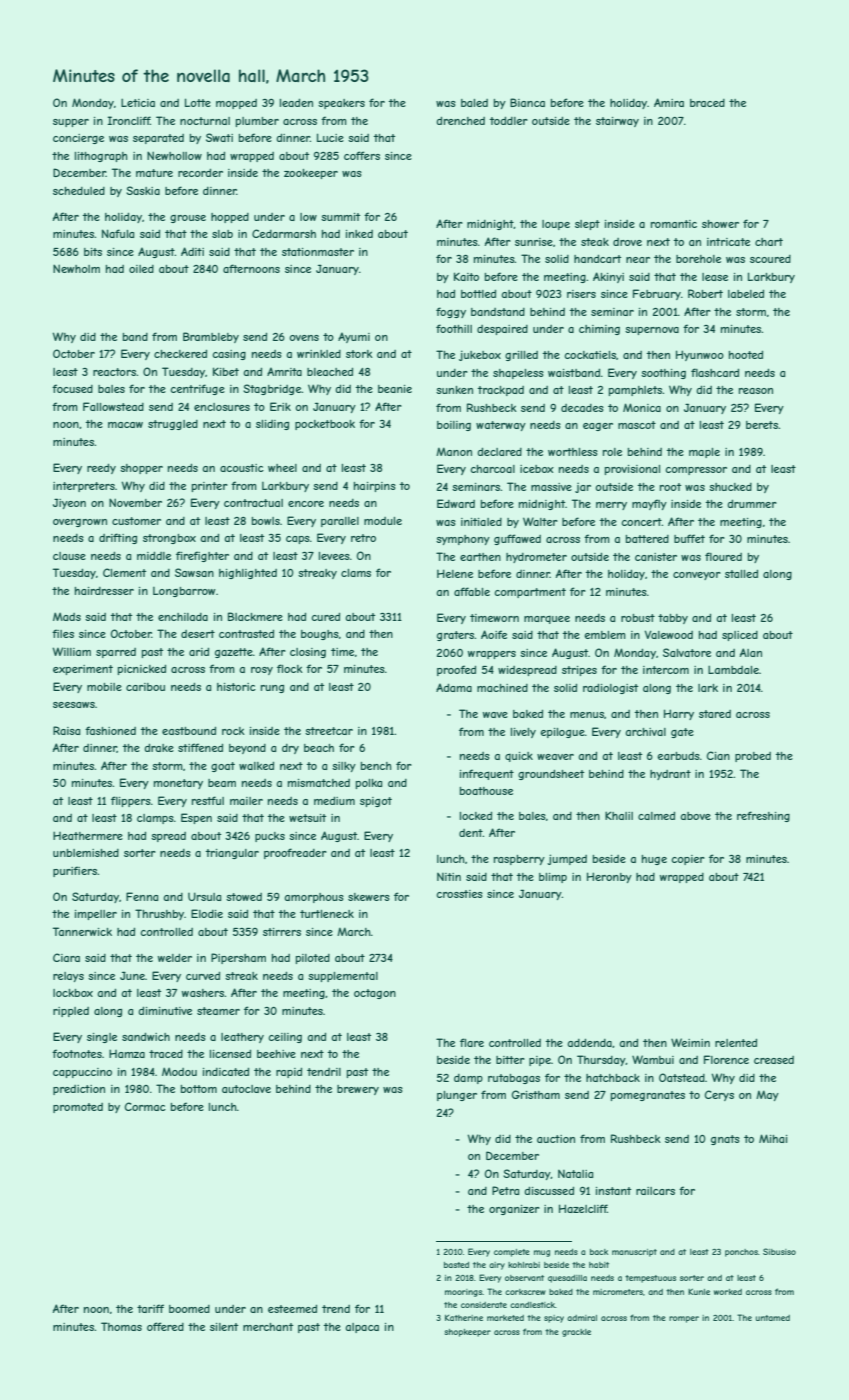  What do you see at coordinates (74, 705) in the document?
I see `seesaws` at bounding box center [74, 705].
